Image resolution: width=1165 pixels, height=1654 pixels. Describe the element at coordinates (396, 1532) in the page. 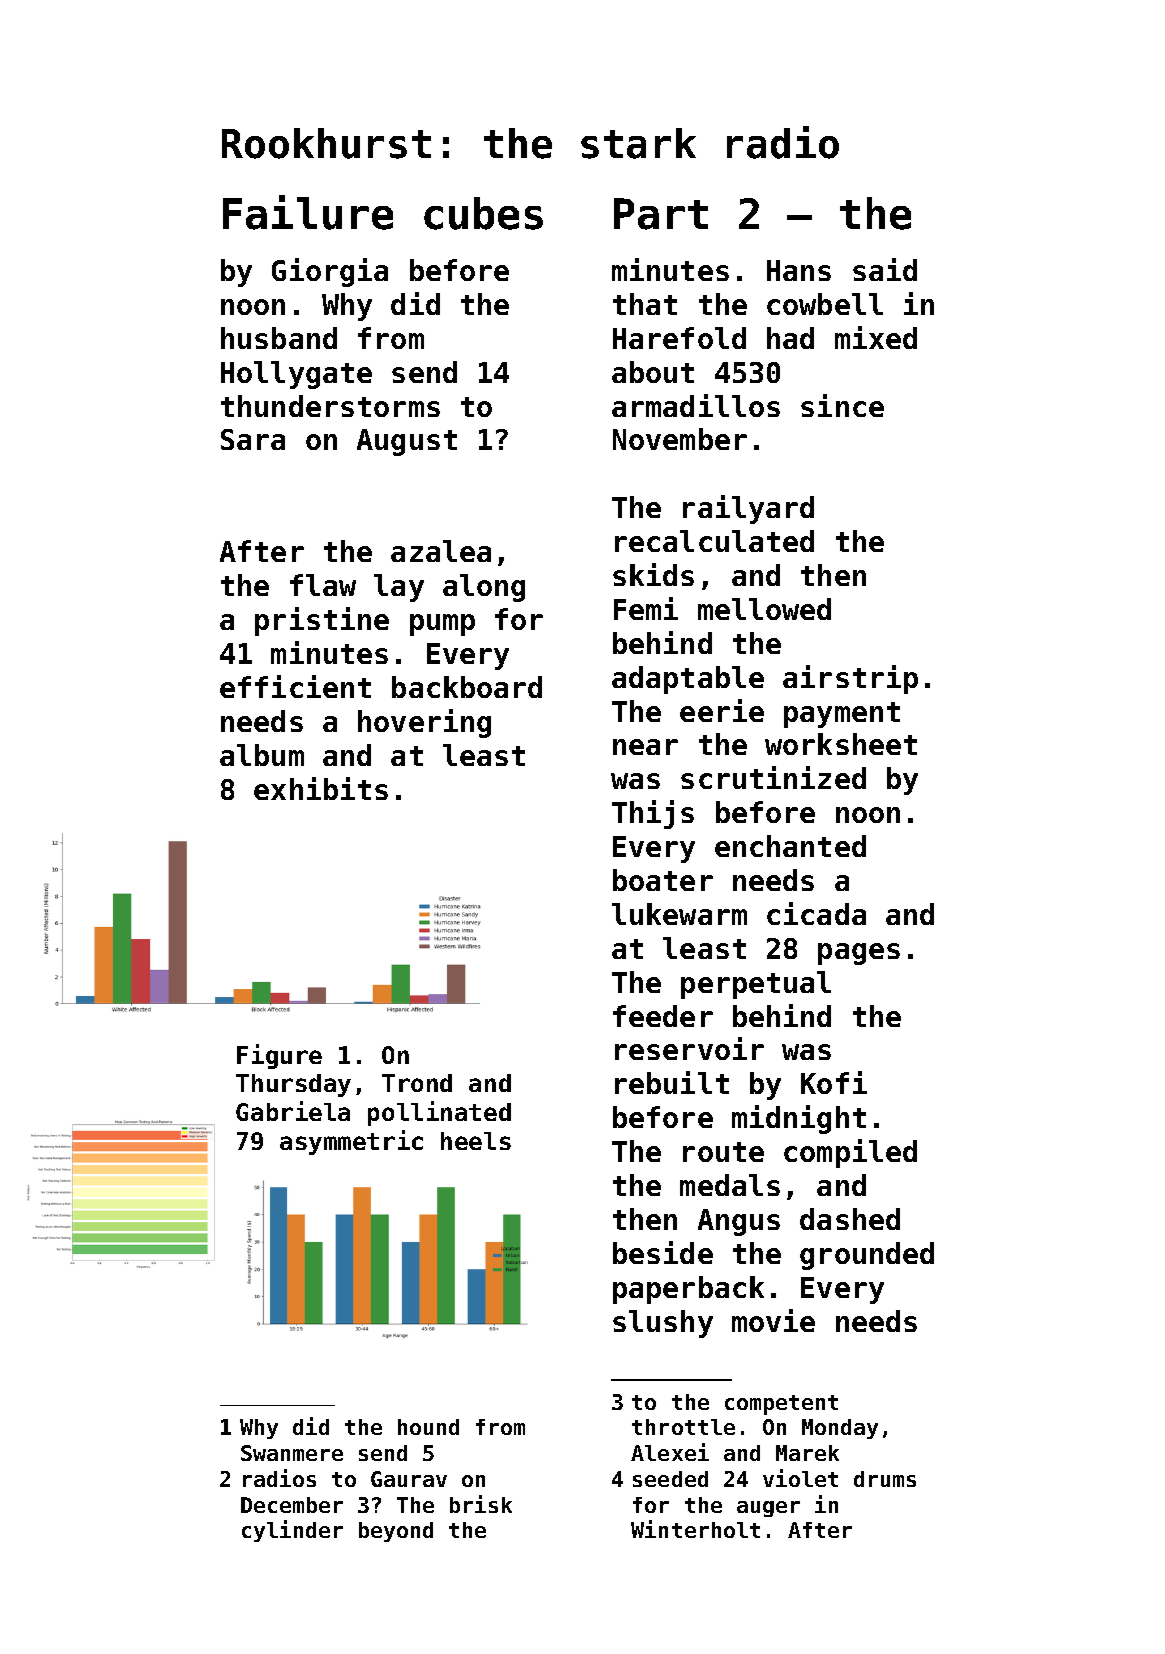

I see `beyond` at that location.
